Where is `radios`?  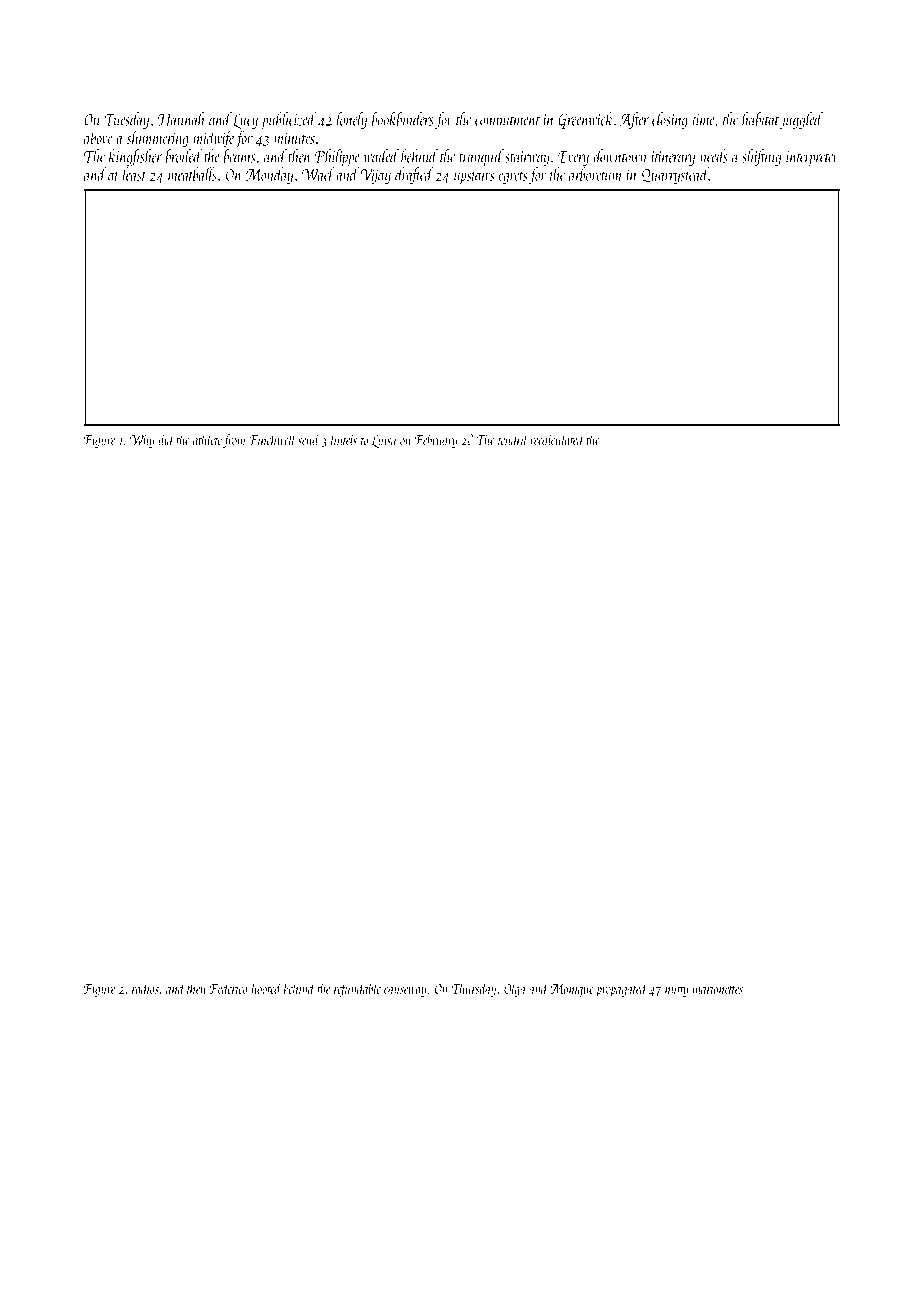 radios is located at coordinates (145, 988).
